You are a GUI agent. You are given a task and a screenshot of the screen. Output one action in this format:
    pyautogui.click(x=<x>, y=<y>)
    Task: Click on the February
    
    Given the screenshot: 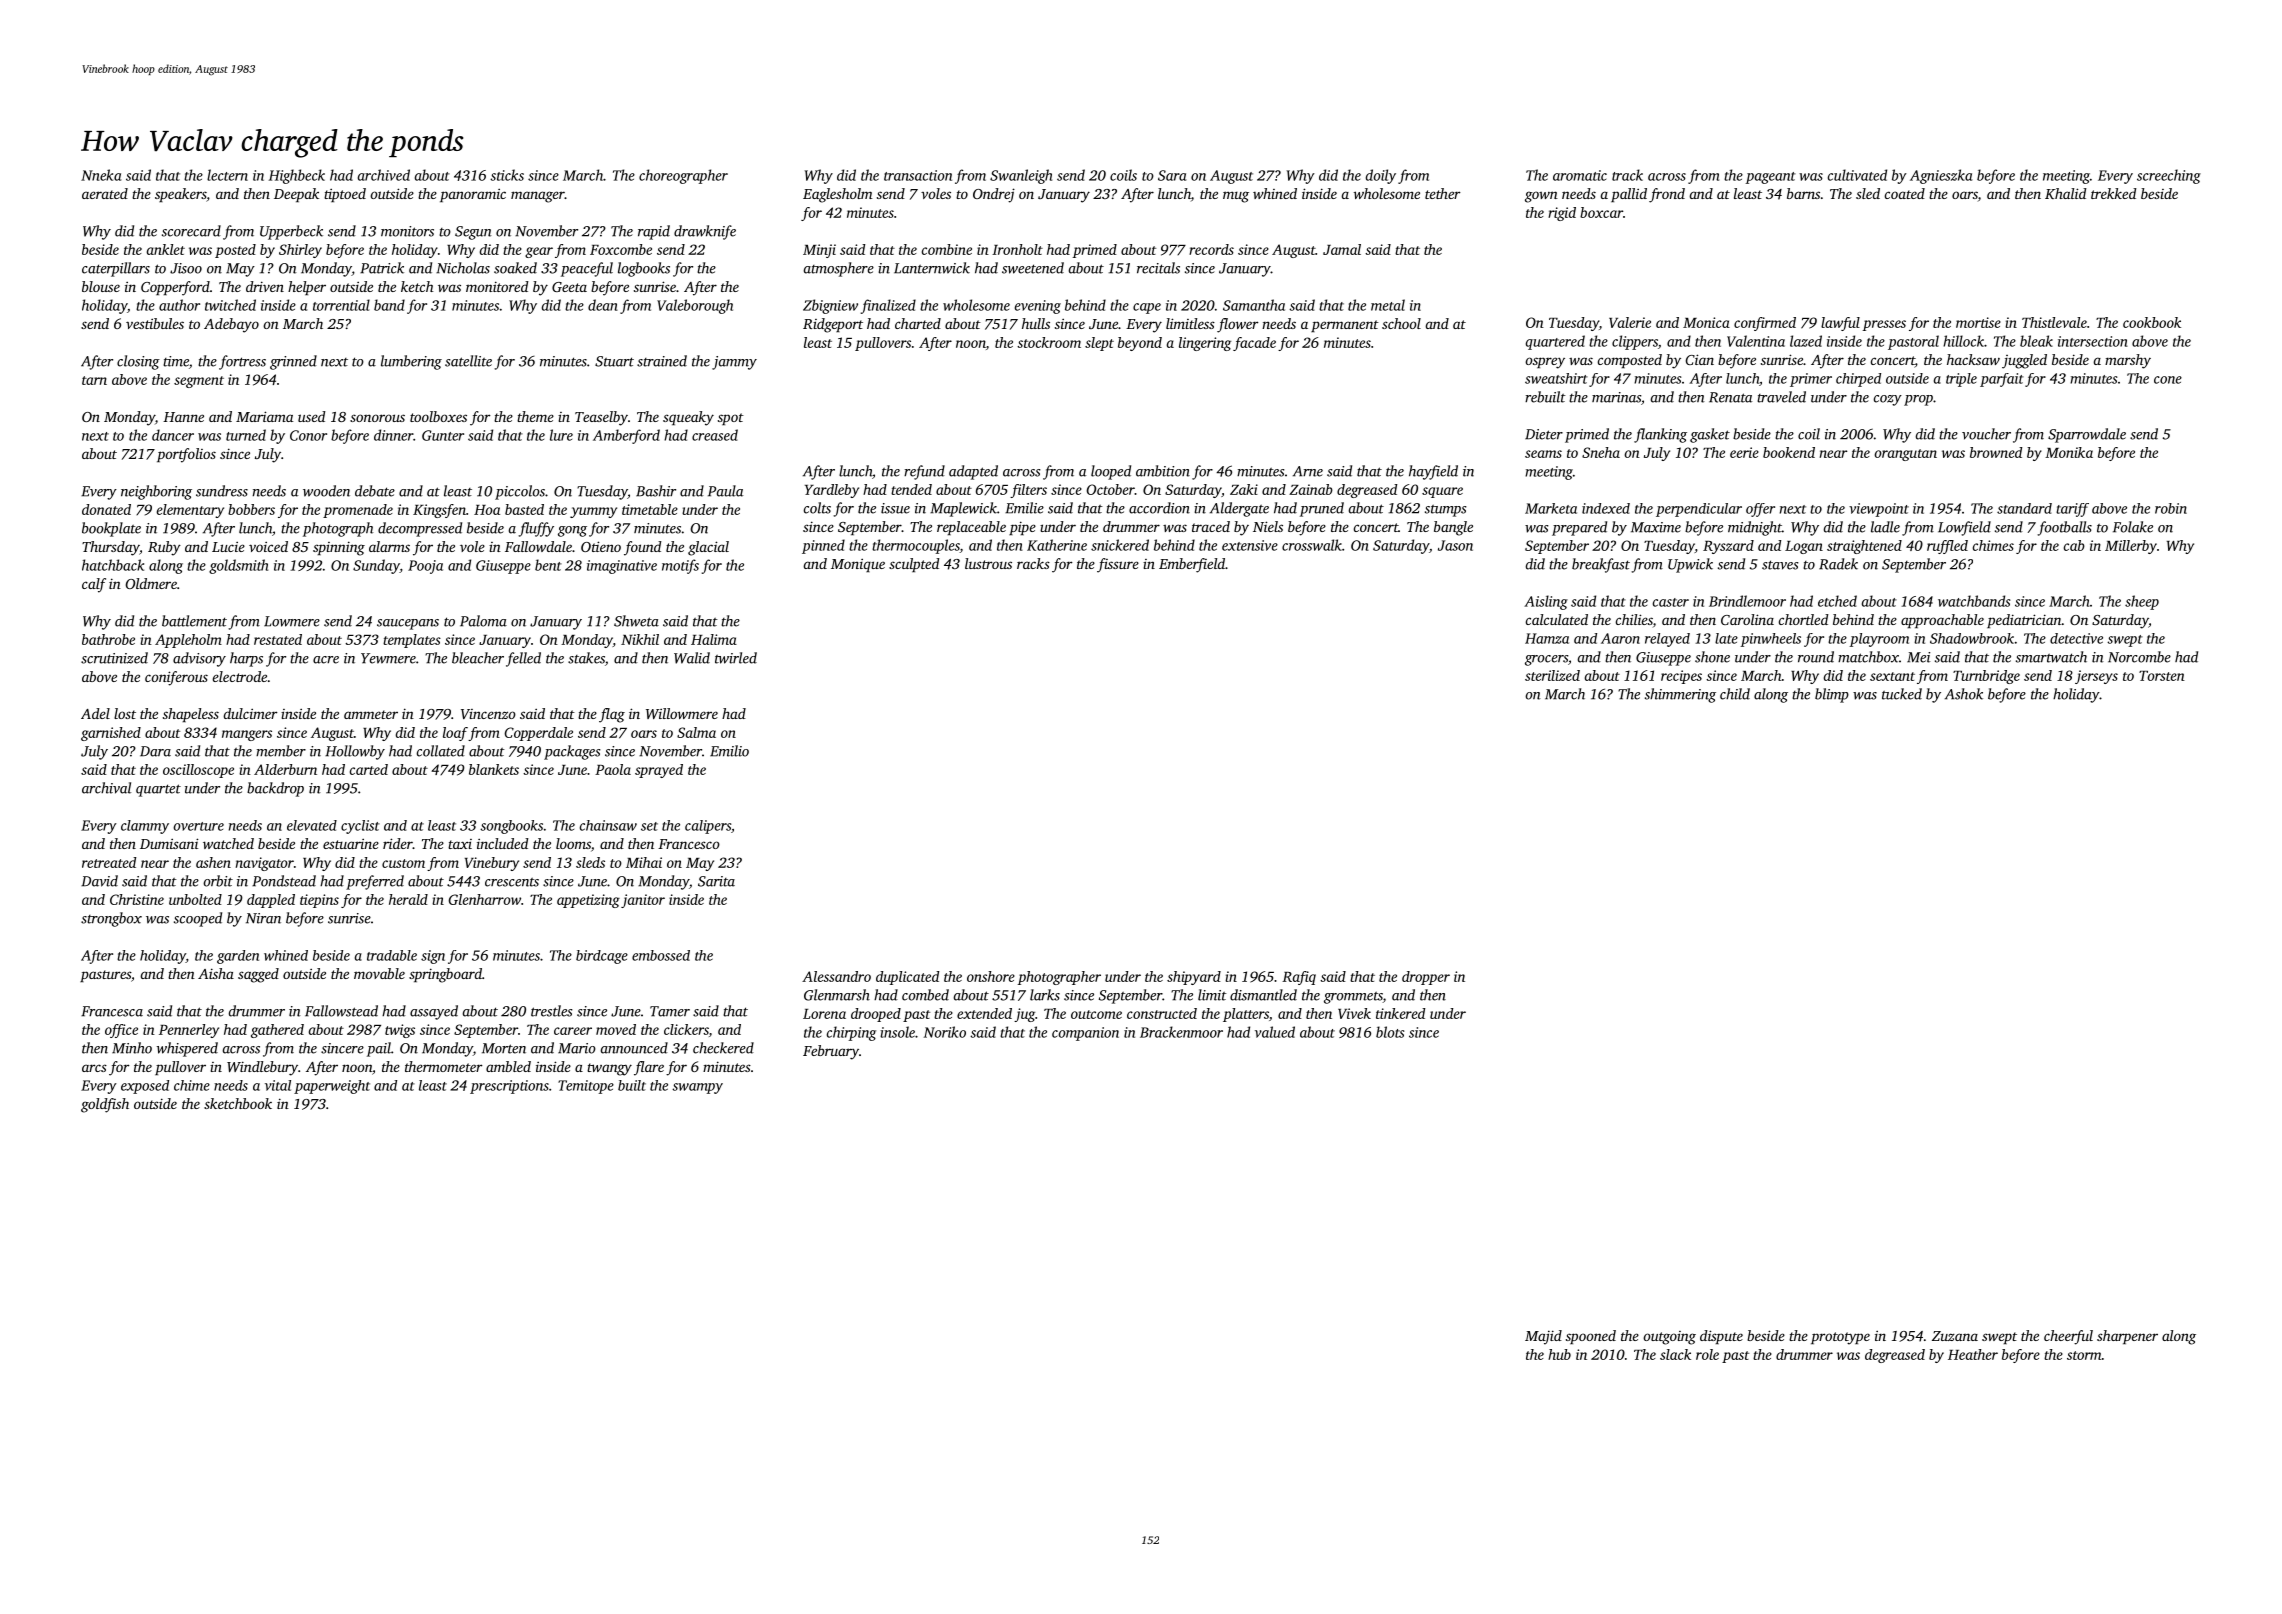 What is the action you would take?
    pyautogui.click(x=831, y=1052)
